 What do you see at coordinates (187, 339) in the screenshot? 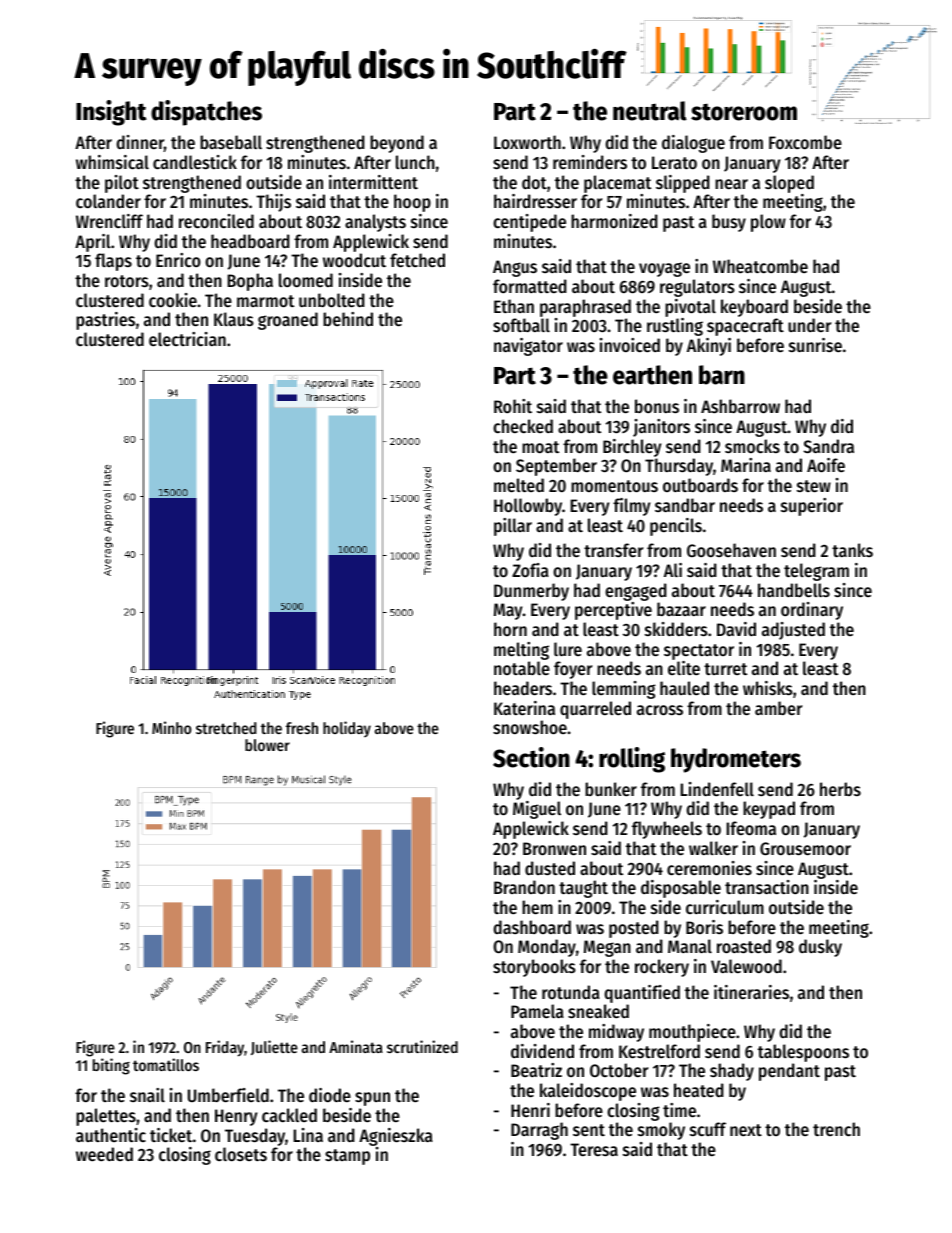
I see `electrician` at bounding box center [187, 339].
